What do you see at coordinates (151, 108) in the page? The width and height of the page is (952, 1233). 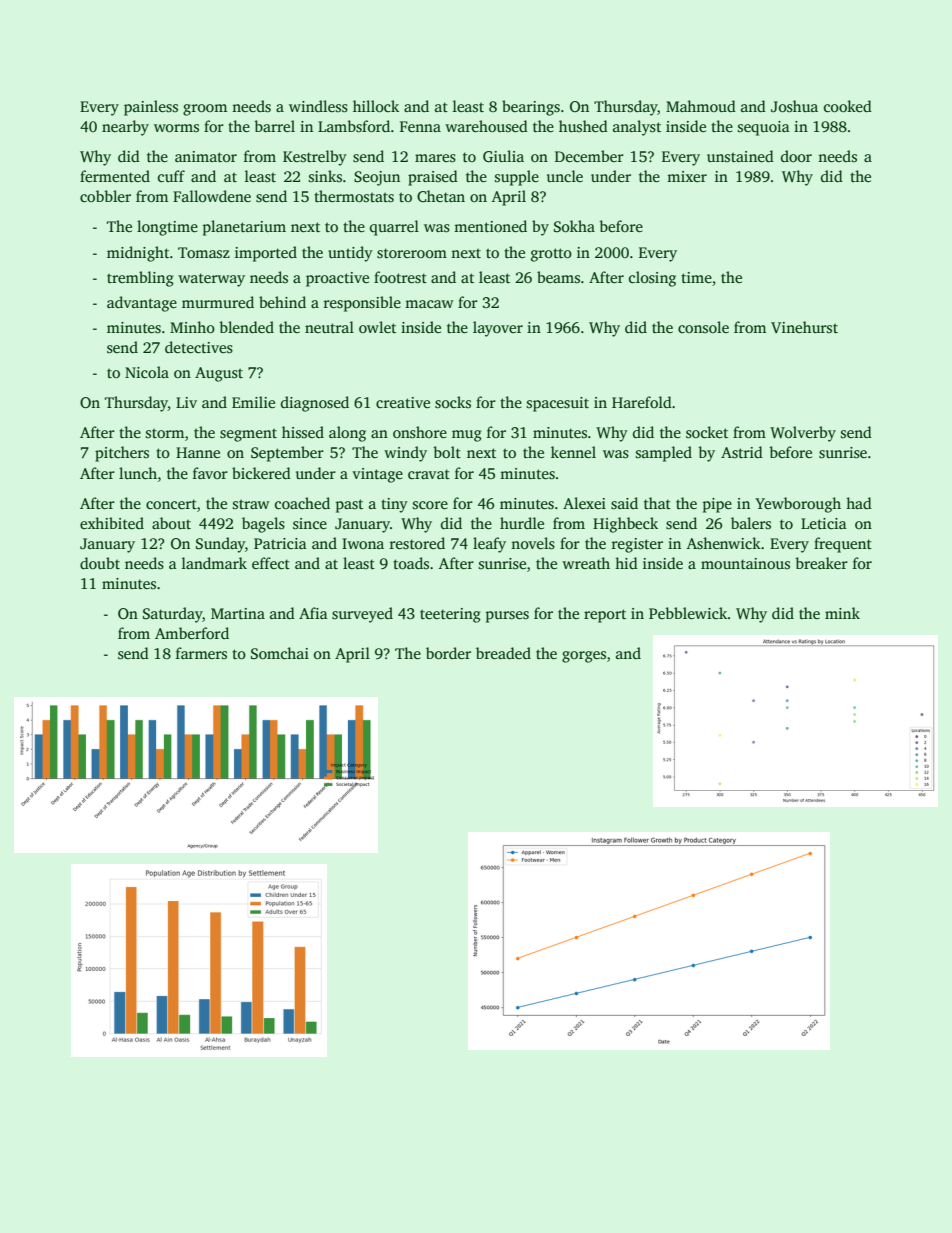 I see `painless` at bounding box center [151, 108].
